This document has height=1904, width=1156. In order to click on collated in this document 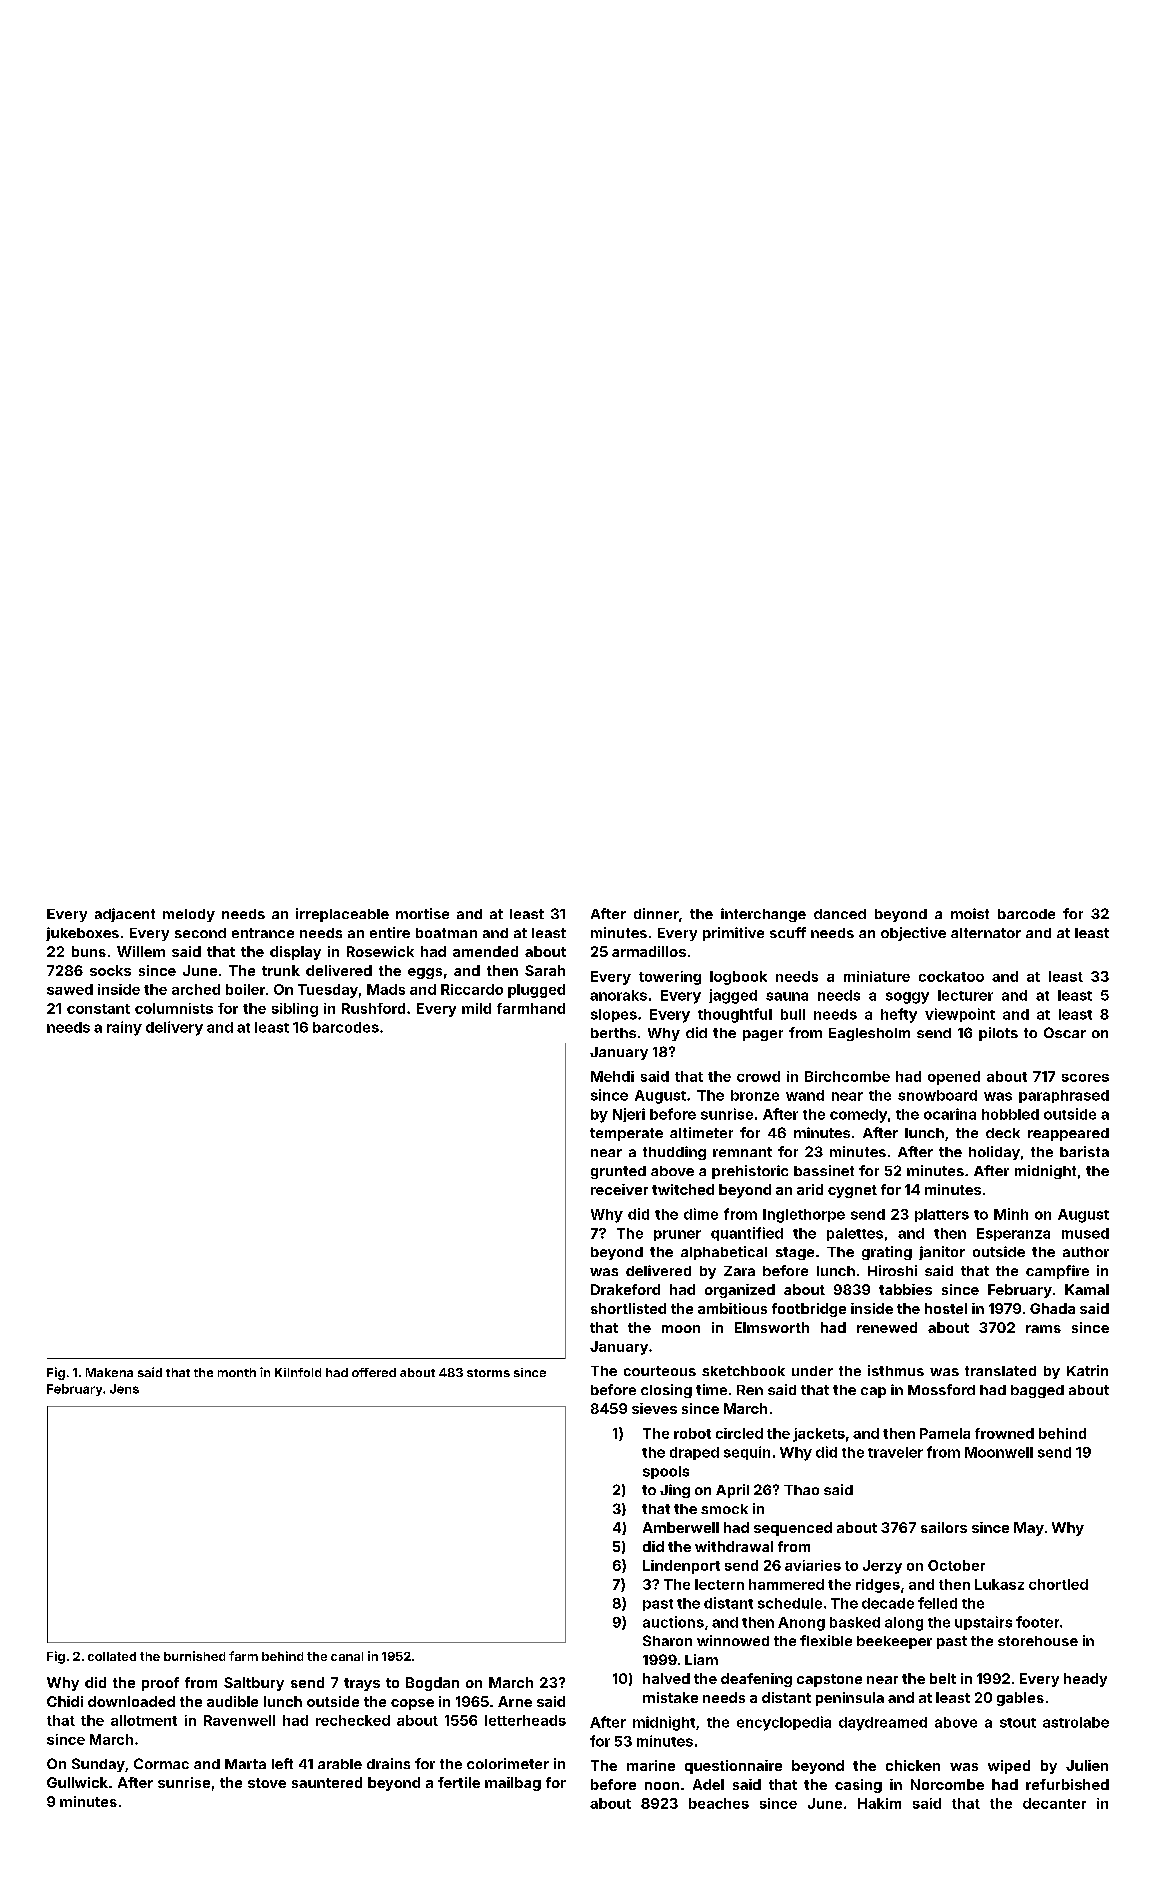, I will do `click(112, 1656)`.
